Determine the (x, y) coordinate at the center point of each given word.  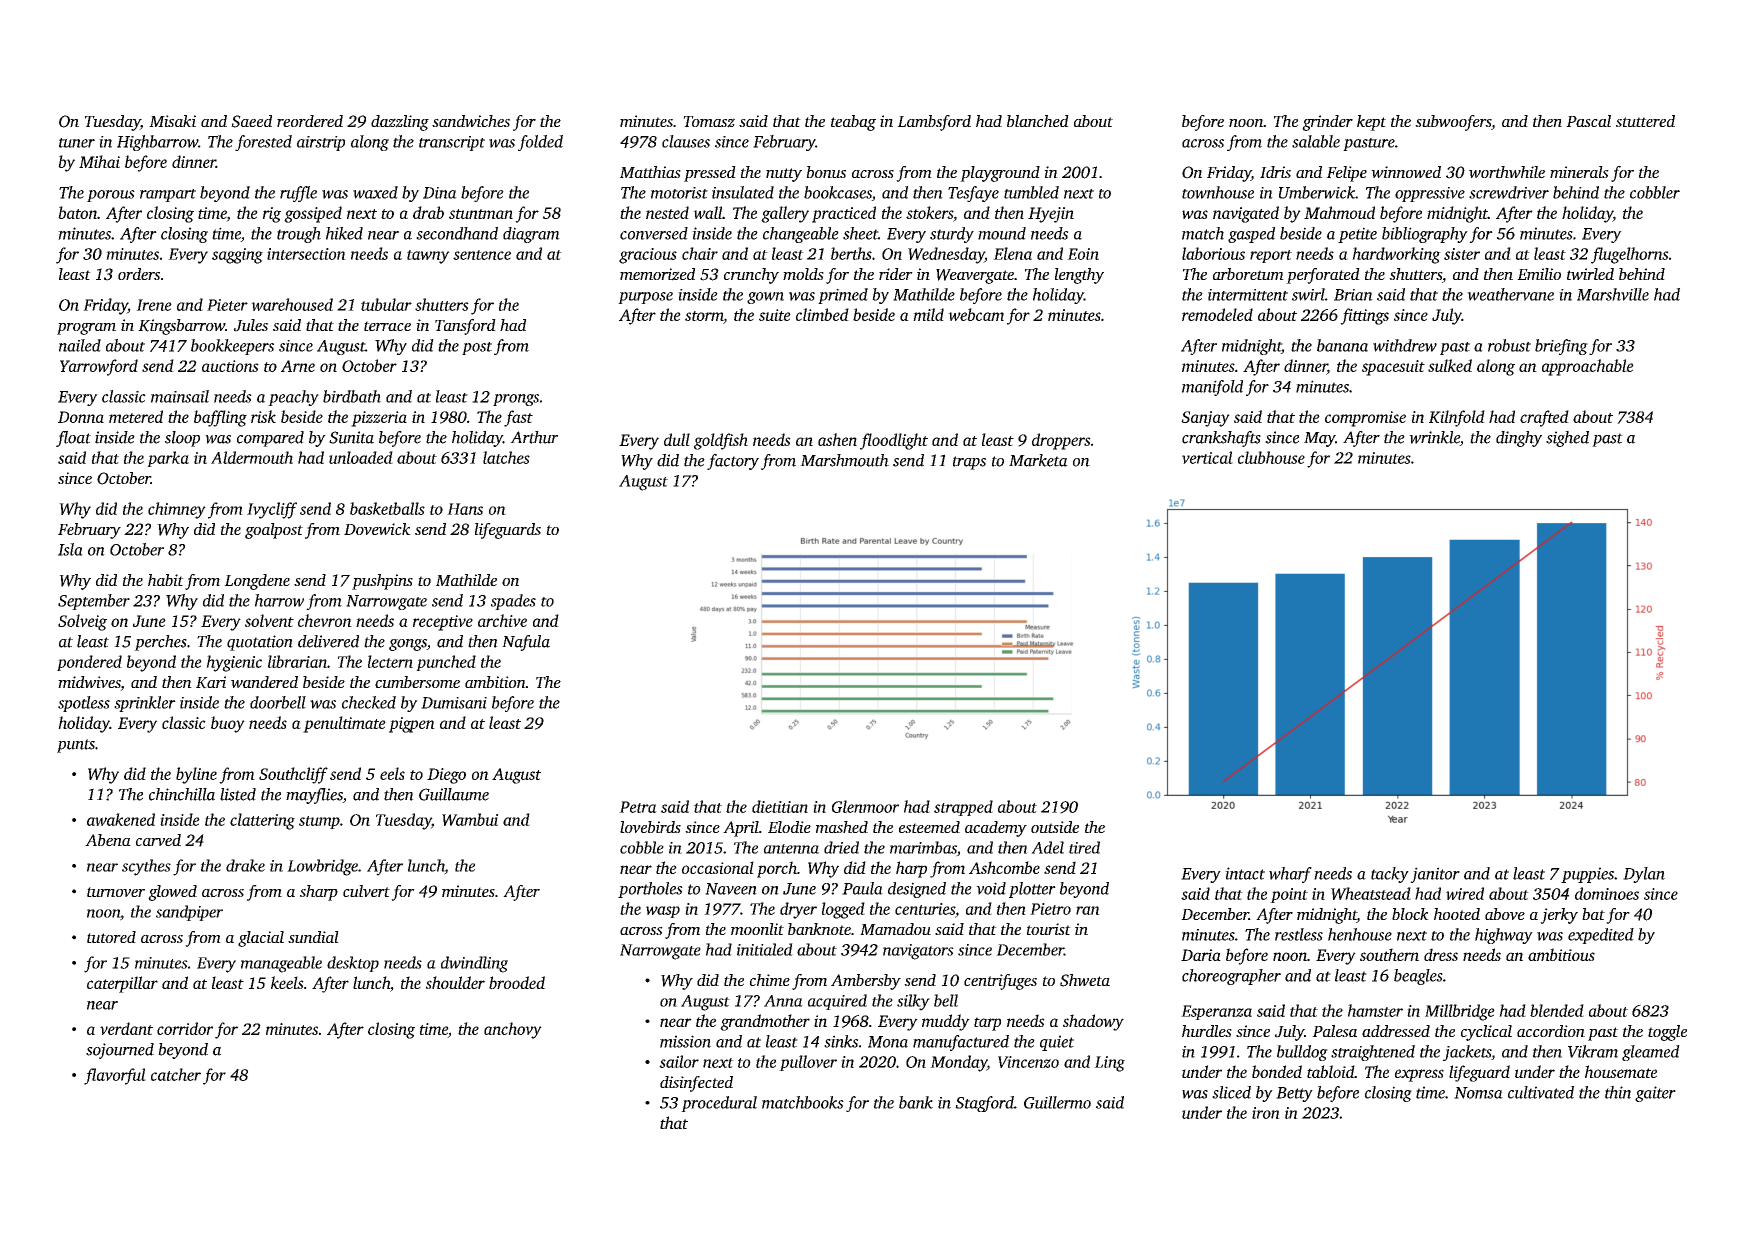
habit (166, 580)
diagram (531, 235)
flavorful (115, 1076)
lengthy (1079, 276)
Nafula (526, 643)
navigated (1246, 214)
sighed (1567, 439)
